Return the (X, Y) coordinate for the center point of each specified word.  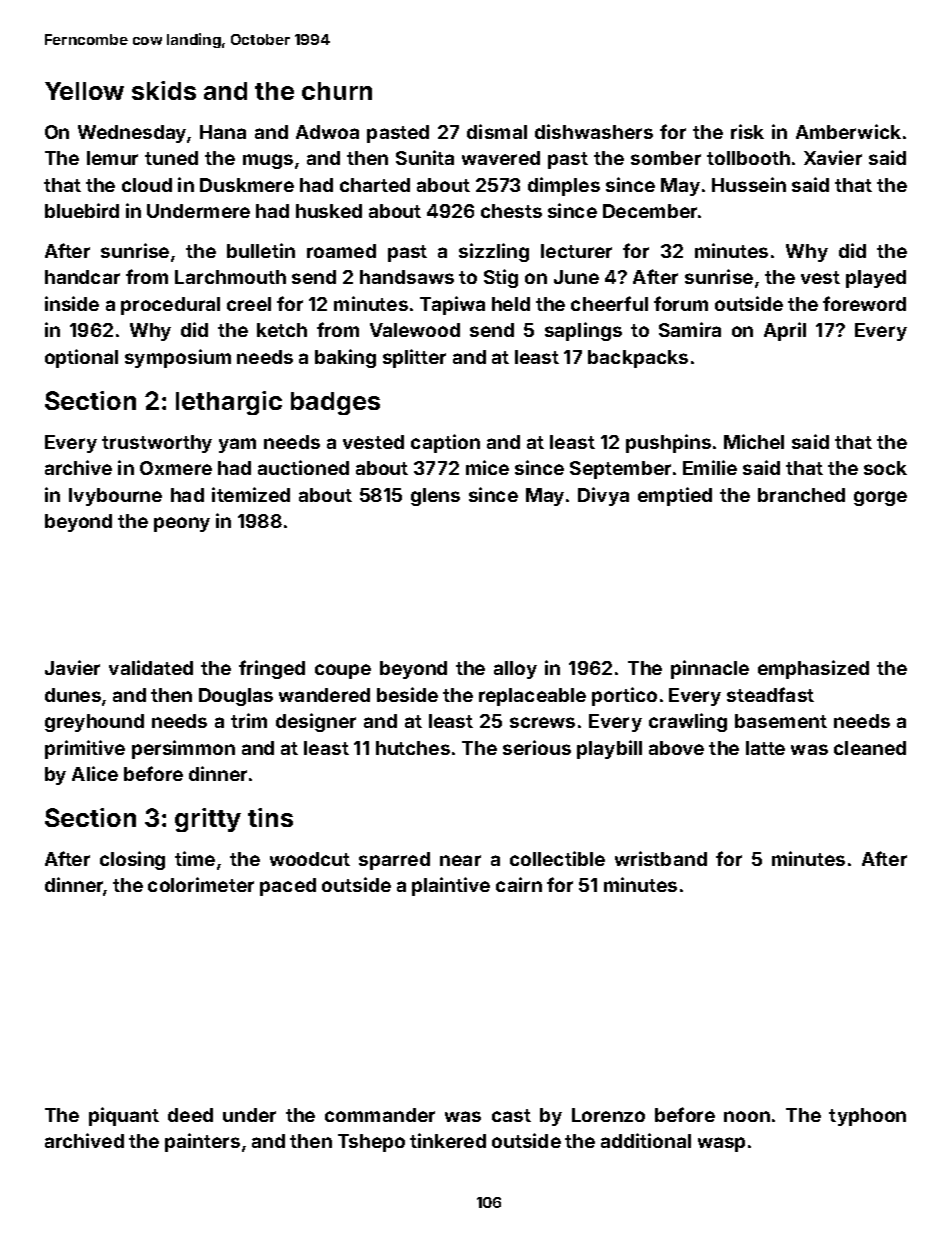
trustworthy (157, 444)
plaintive (451, 886)
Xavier (833, 157)
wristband (661, 858)
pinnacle (710, 669)
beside (407, 694)
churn (337, 91)
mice (487, 467)
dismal (497, 131)
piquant (124, 1116)
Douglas (236, 697)
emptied (675, 496)
